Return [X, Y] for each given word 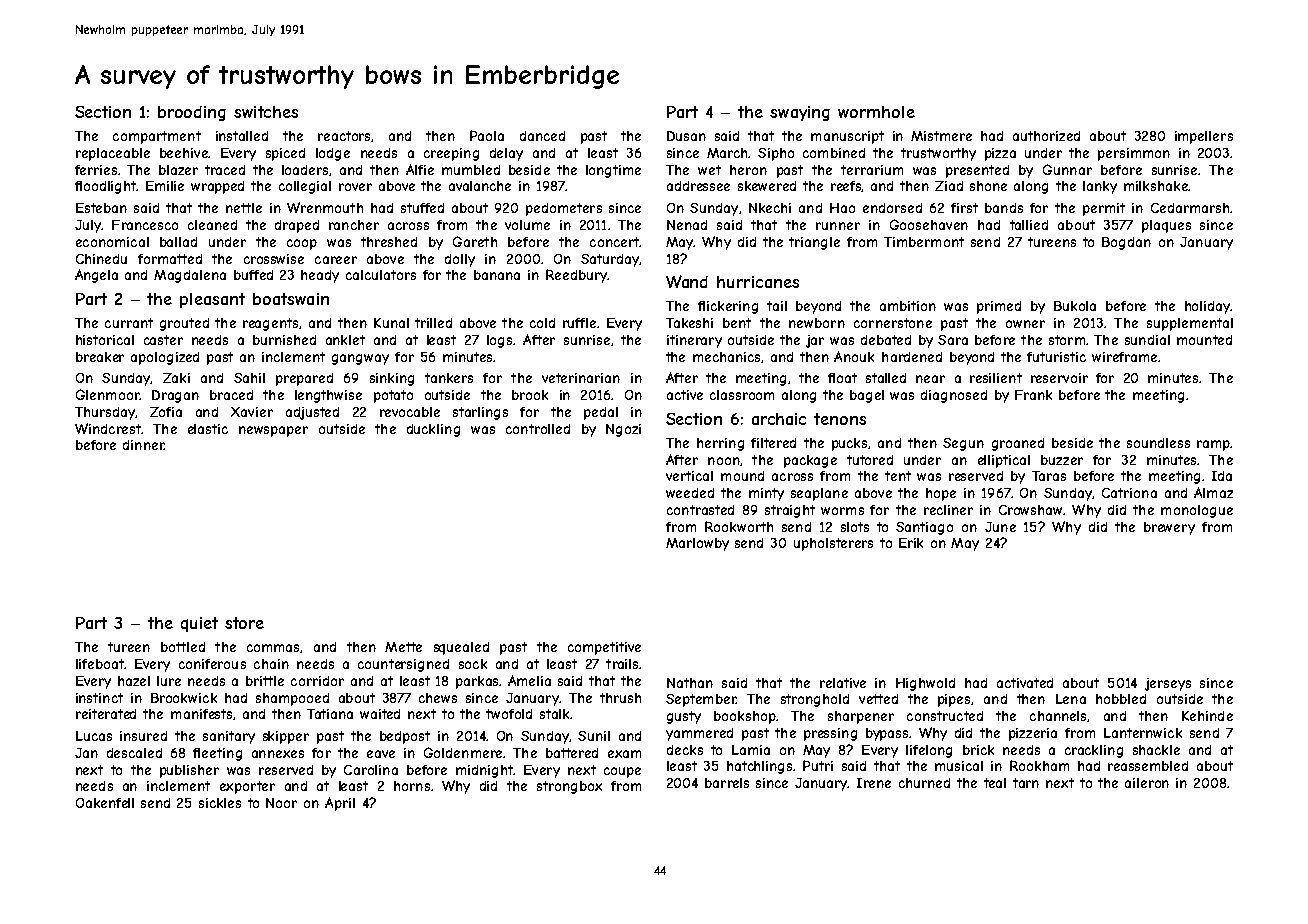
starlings [480, 413]
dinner [143, 445]
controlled [538, 429]
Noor [281, 803]
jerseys [1168, 684]
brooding [192, 113]
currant [129, 323]
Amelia [529, 680]
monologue [1197, 511]
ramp [1213, 445]
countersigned [403, 665]
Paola [487, 135]
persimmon [1134, 154]
